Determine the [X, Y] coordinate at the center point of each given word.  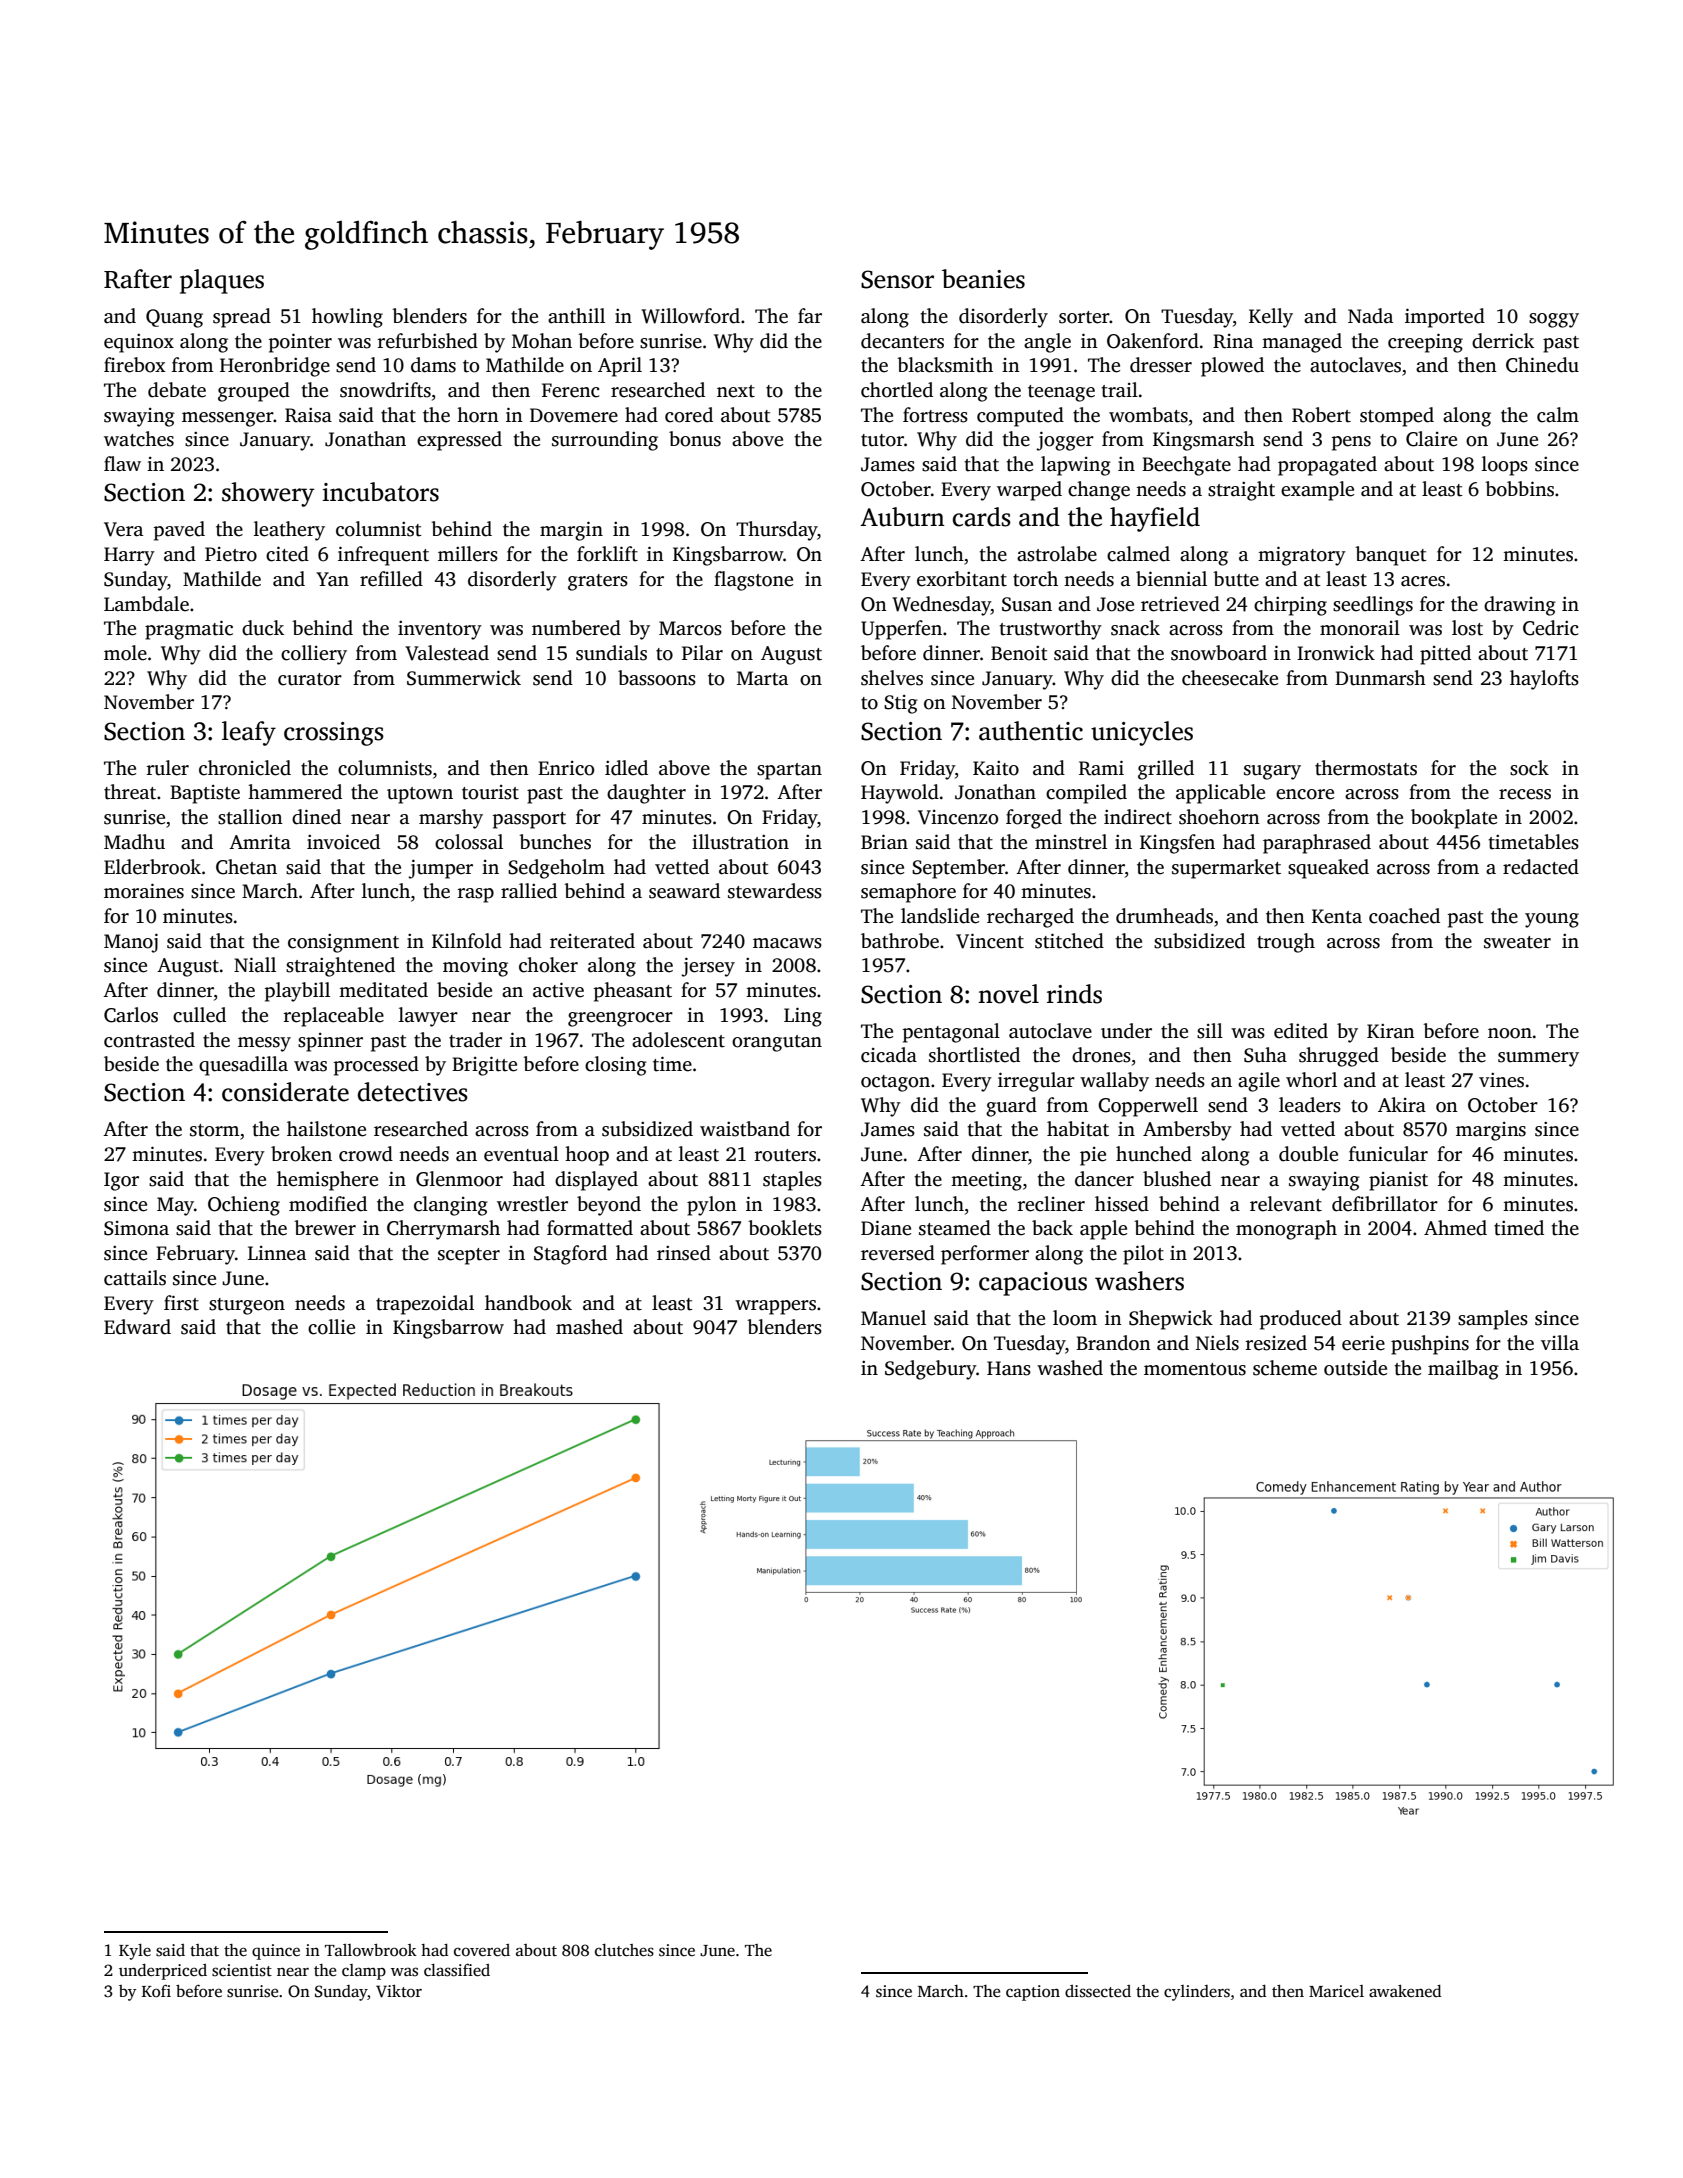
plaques [222, 281]
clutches [624, 1950]
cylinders [1197, 1993]
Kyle [135, 1952]
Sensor [897, 279]
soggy [1554, 320]
